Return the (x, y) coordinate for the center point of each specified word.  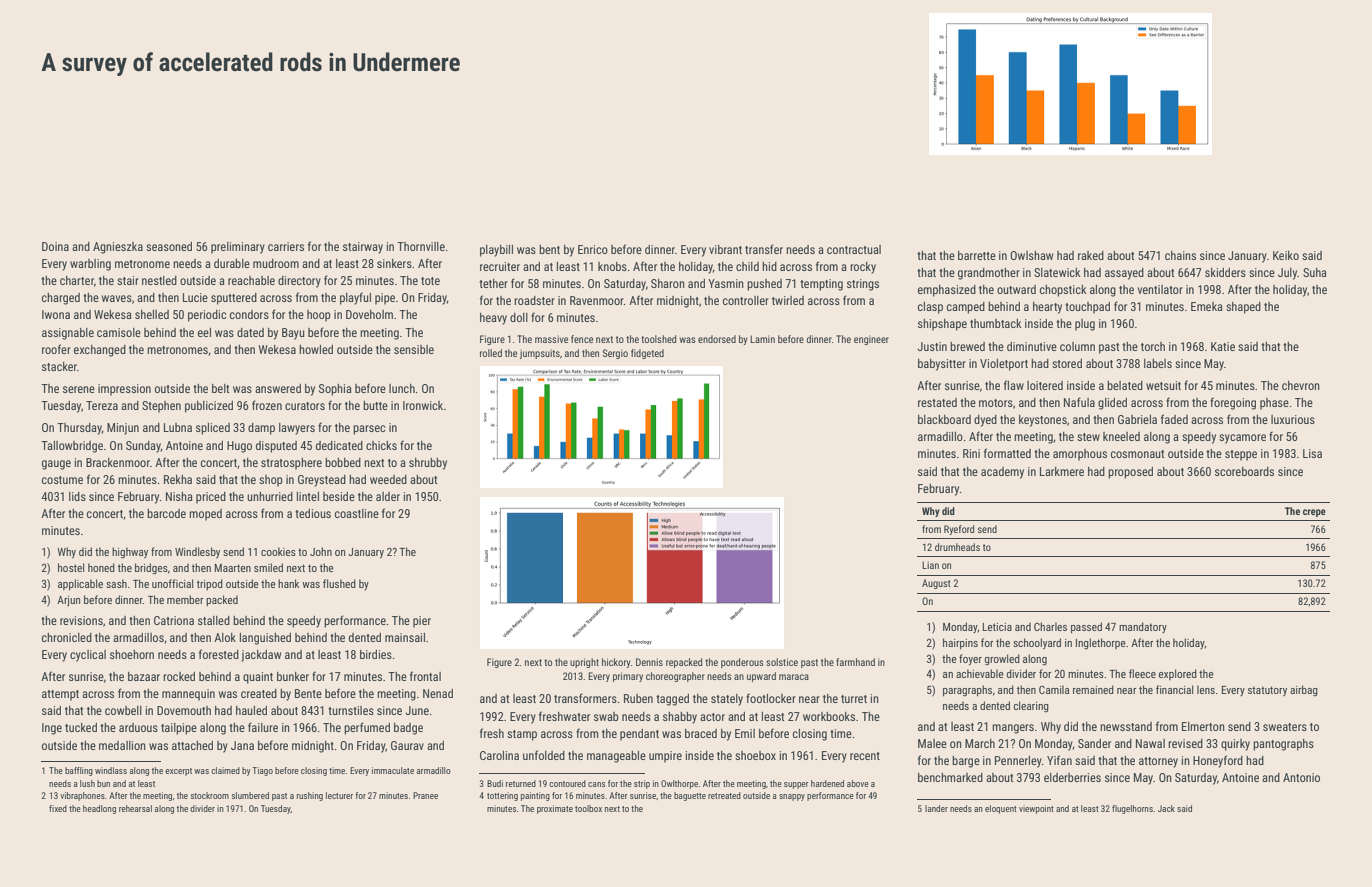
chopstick (1063, 291)
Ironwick (423, 405)
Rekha (178, 479)
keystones (1043, 421)
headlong (99, 809)
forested (219, 654)
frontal (425, 676)
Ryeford (959, 530)
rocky (863, 268)
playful (355, 298)
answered (278, 388)
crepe (1314, 513)
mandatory (1143, 627)
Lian (930, 565)
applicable (80, 584)
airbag (1304, 691)
